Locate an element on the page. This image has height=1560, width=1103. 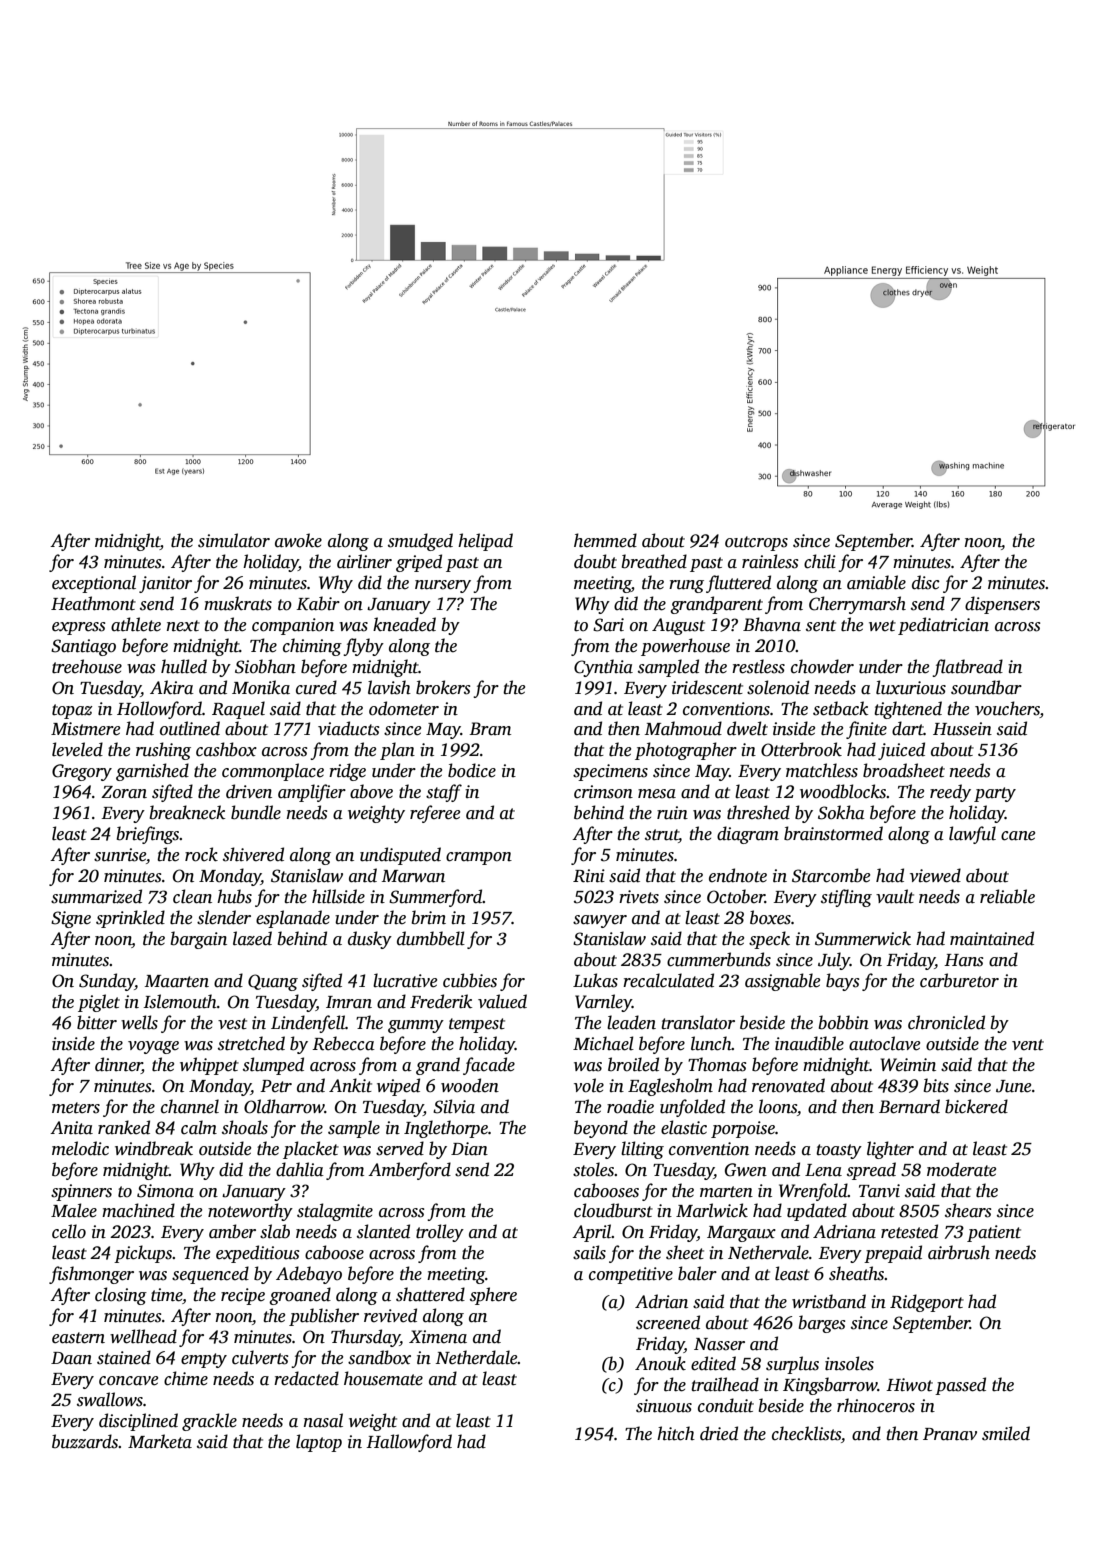
staff is located at coordinates (444, 793).
